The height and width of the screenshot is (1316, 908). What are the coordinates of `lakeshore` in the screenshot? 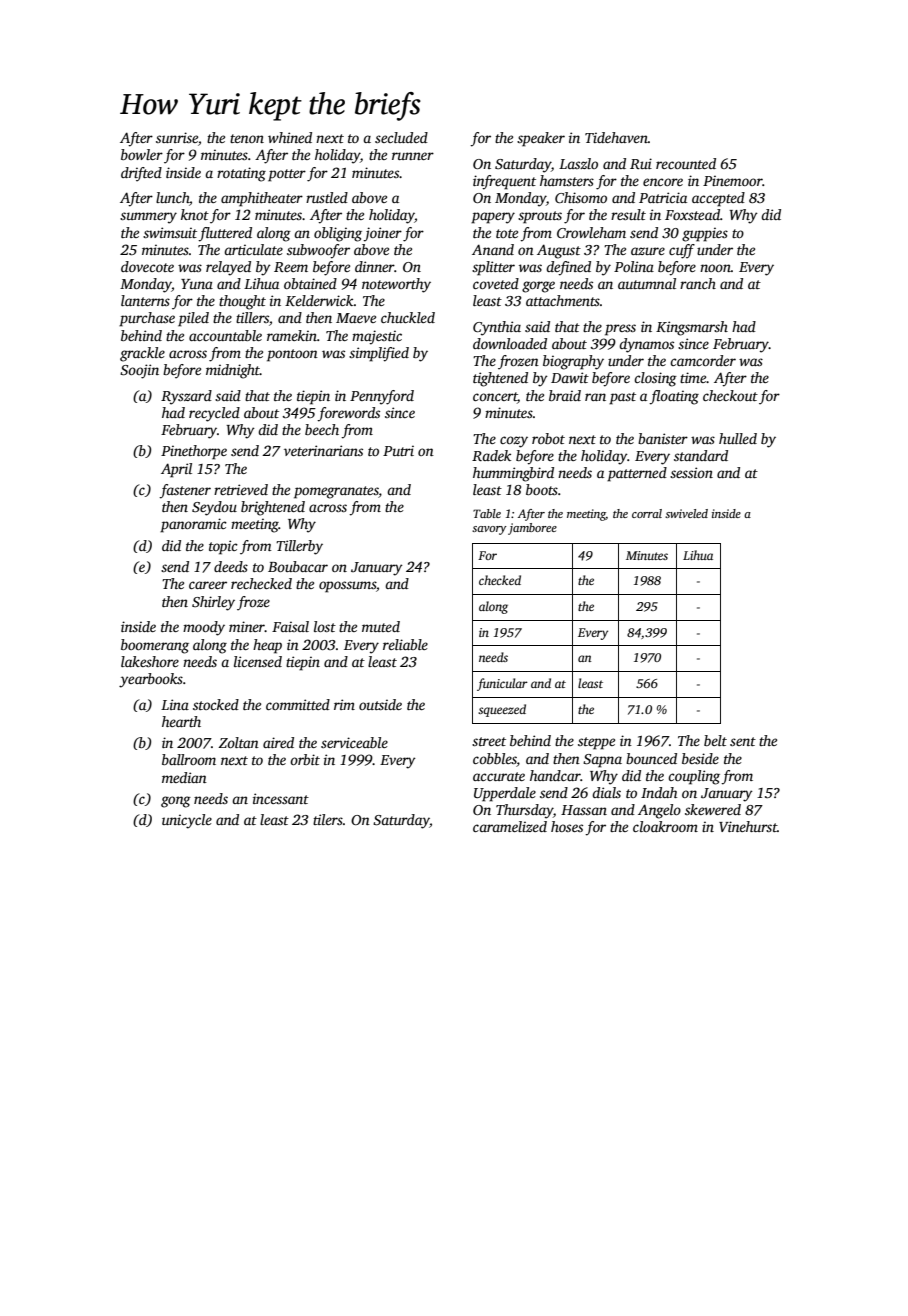 It's located at (150, 661).
